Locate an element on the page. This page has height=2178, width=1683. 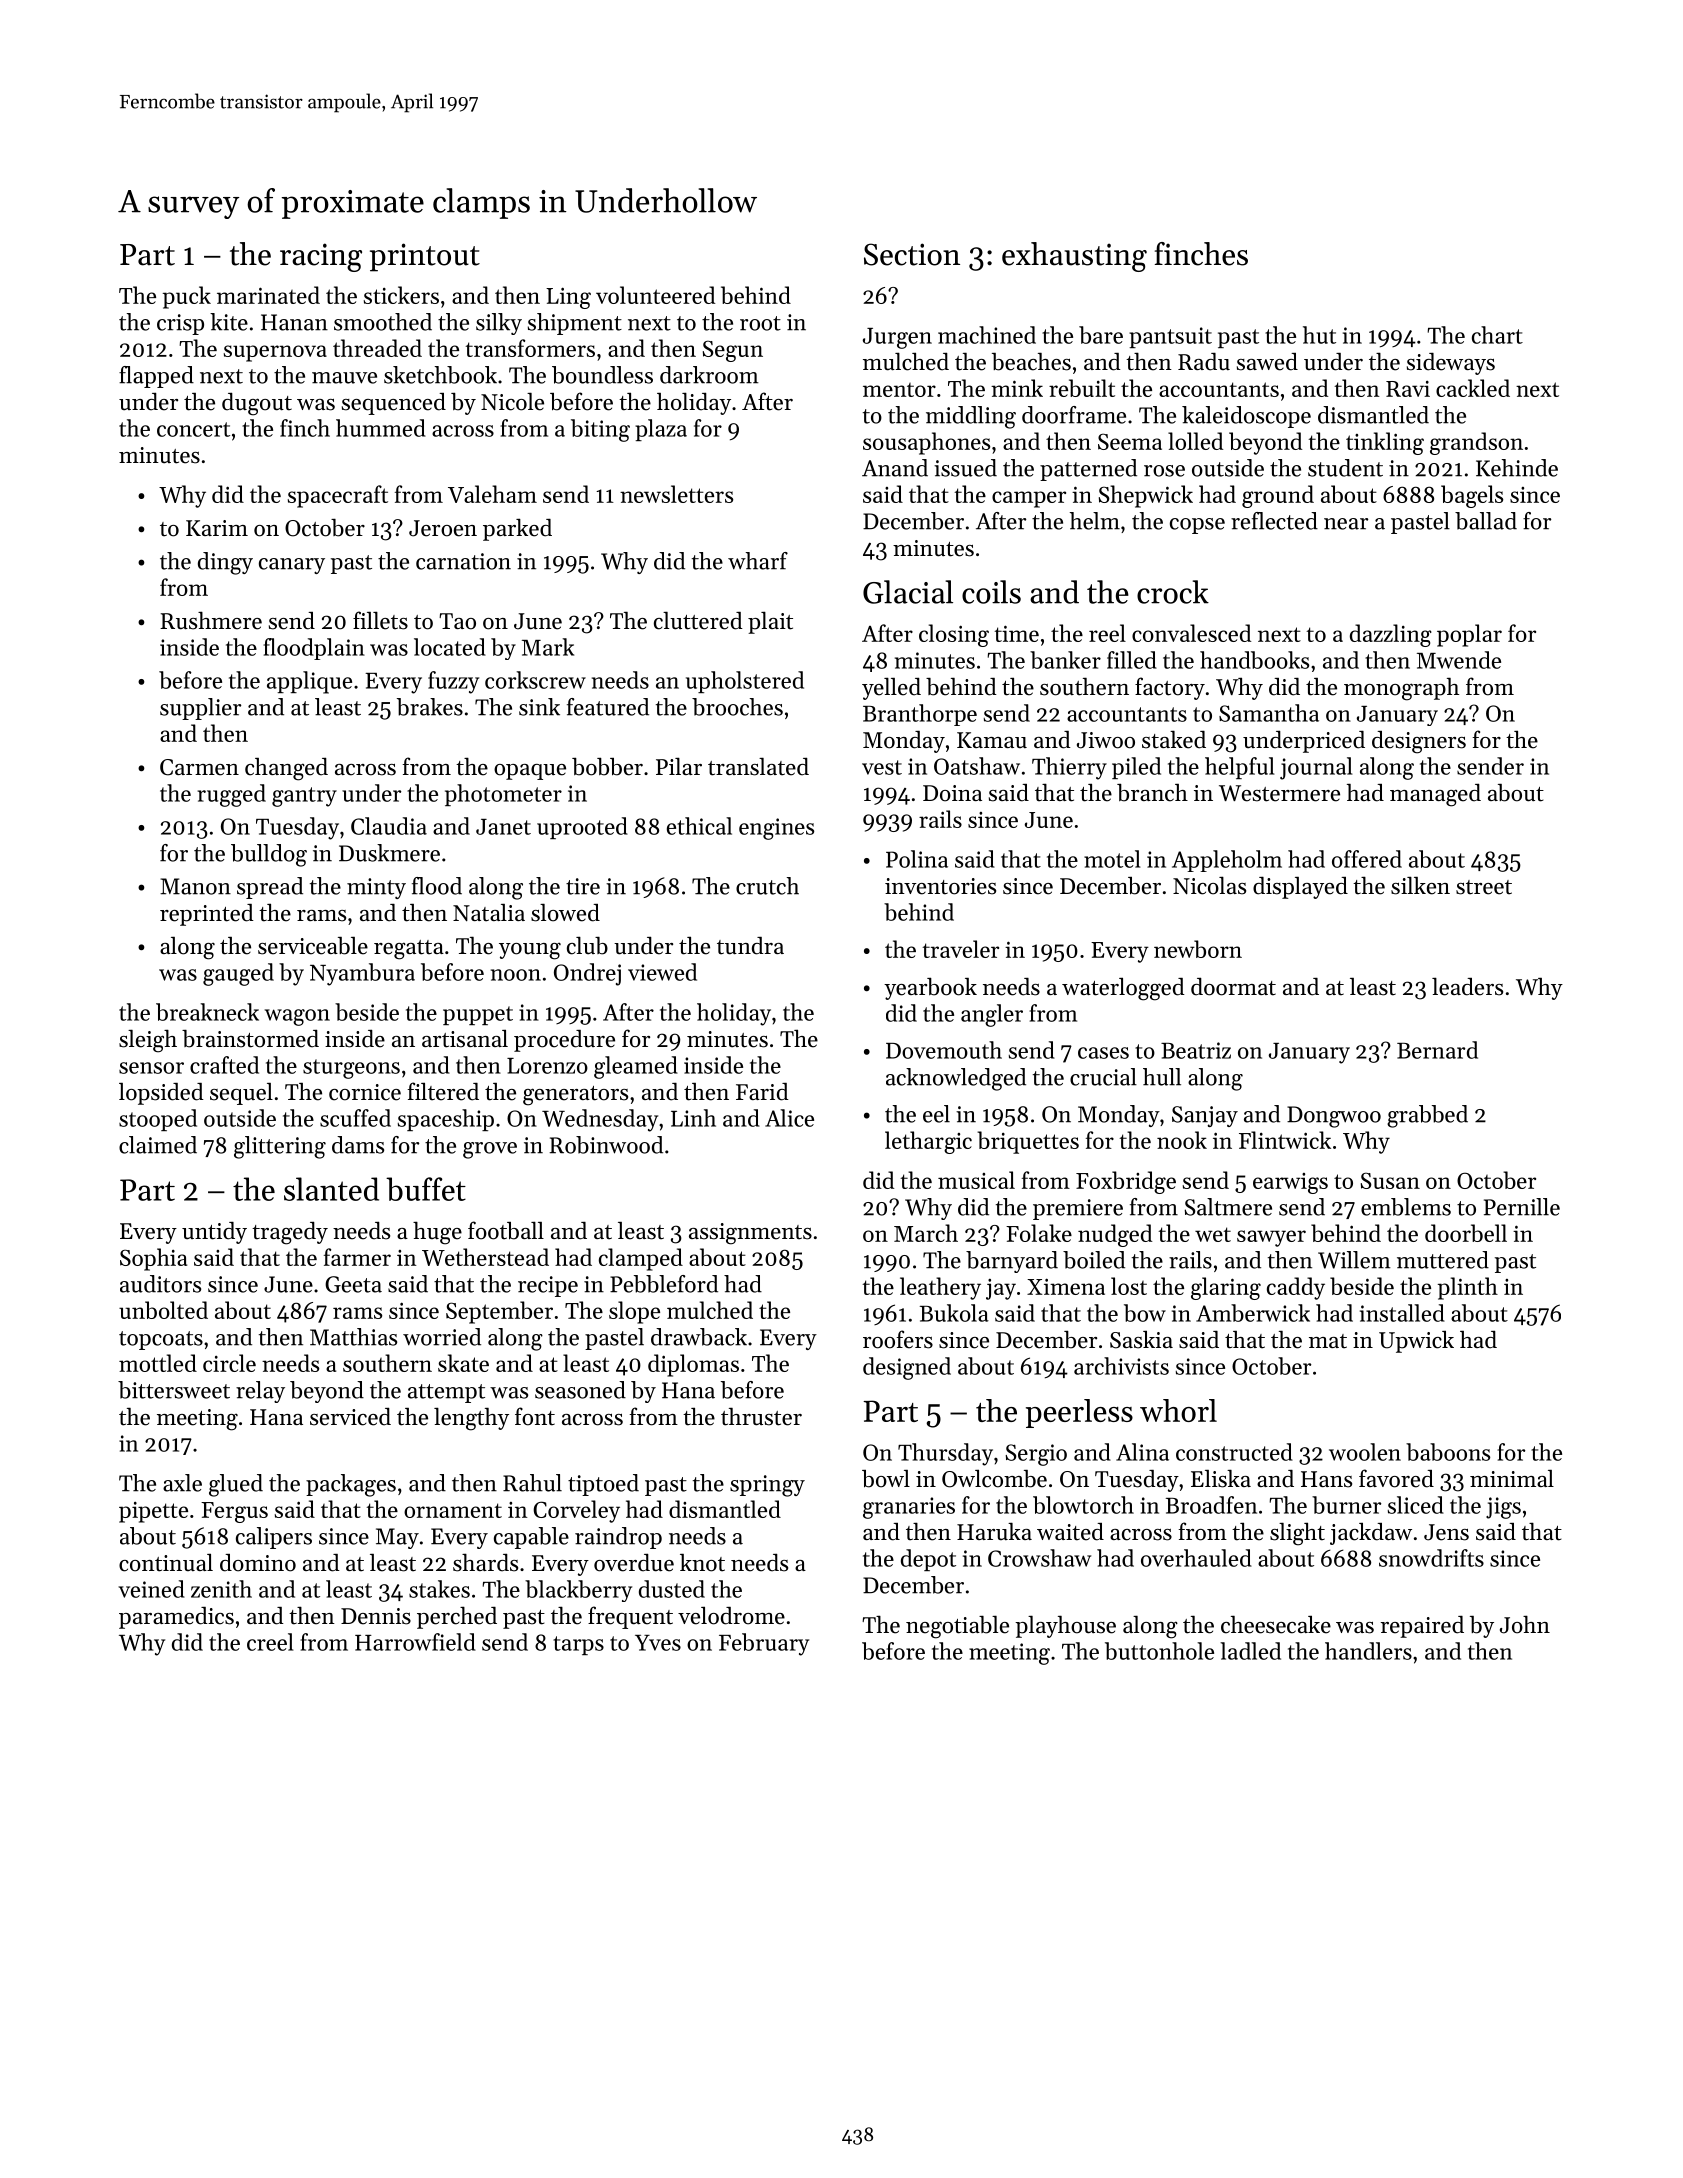
Karim is located at coordinates (217, 528).
